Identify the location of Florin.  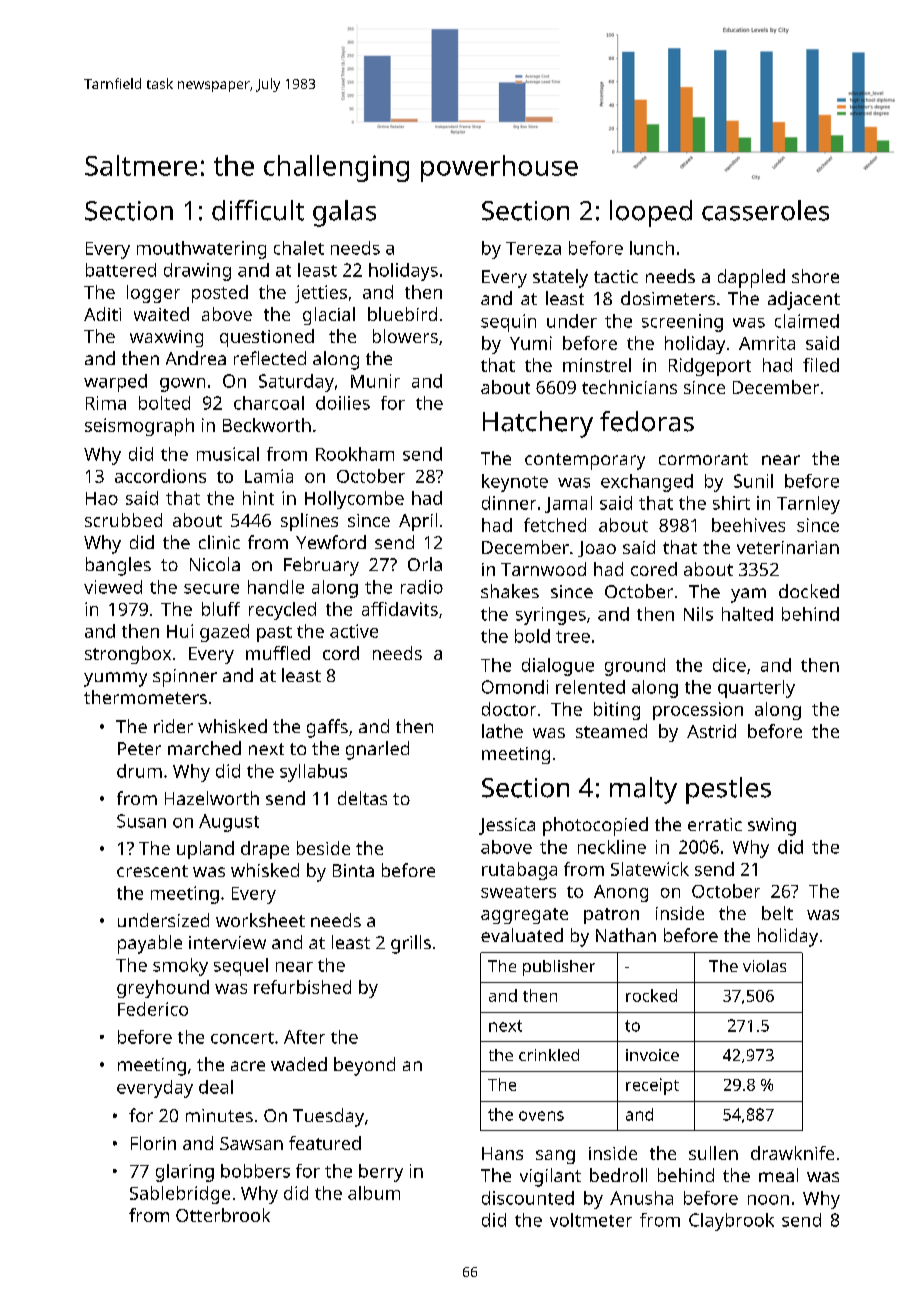
(153, 1143).
